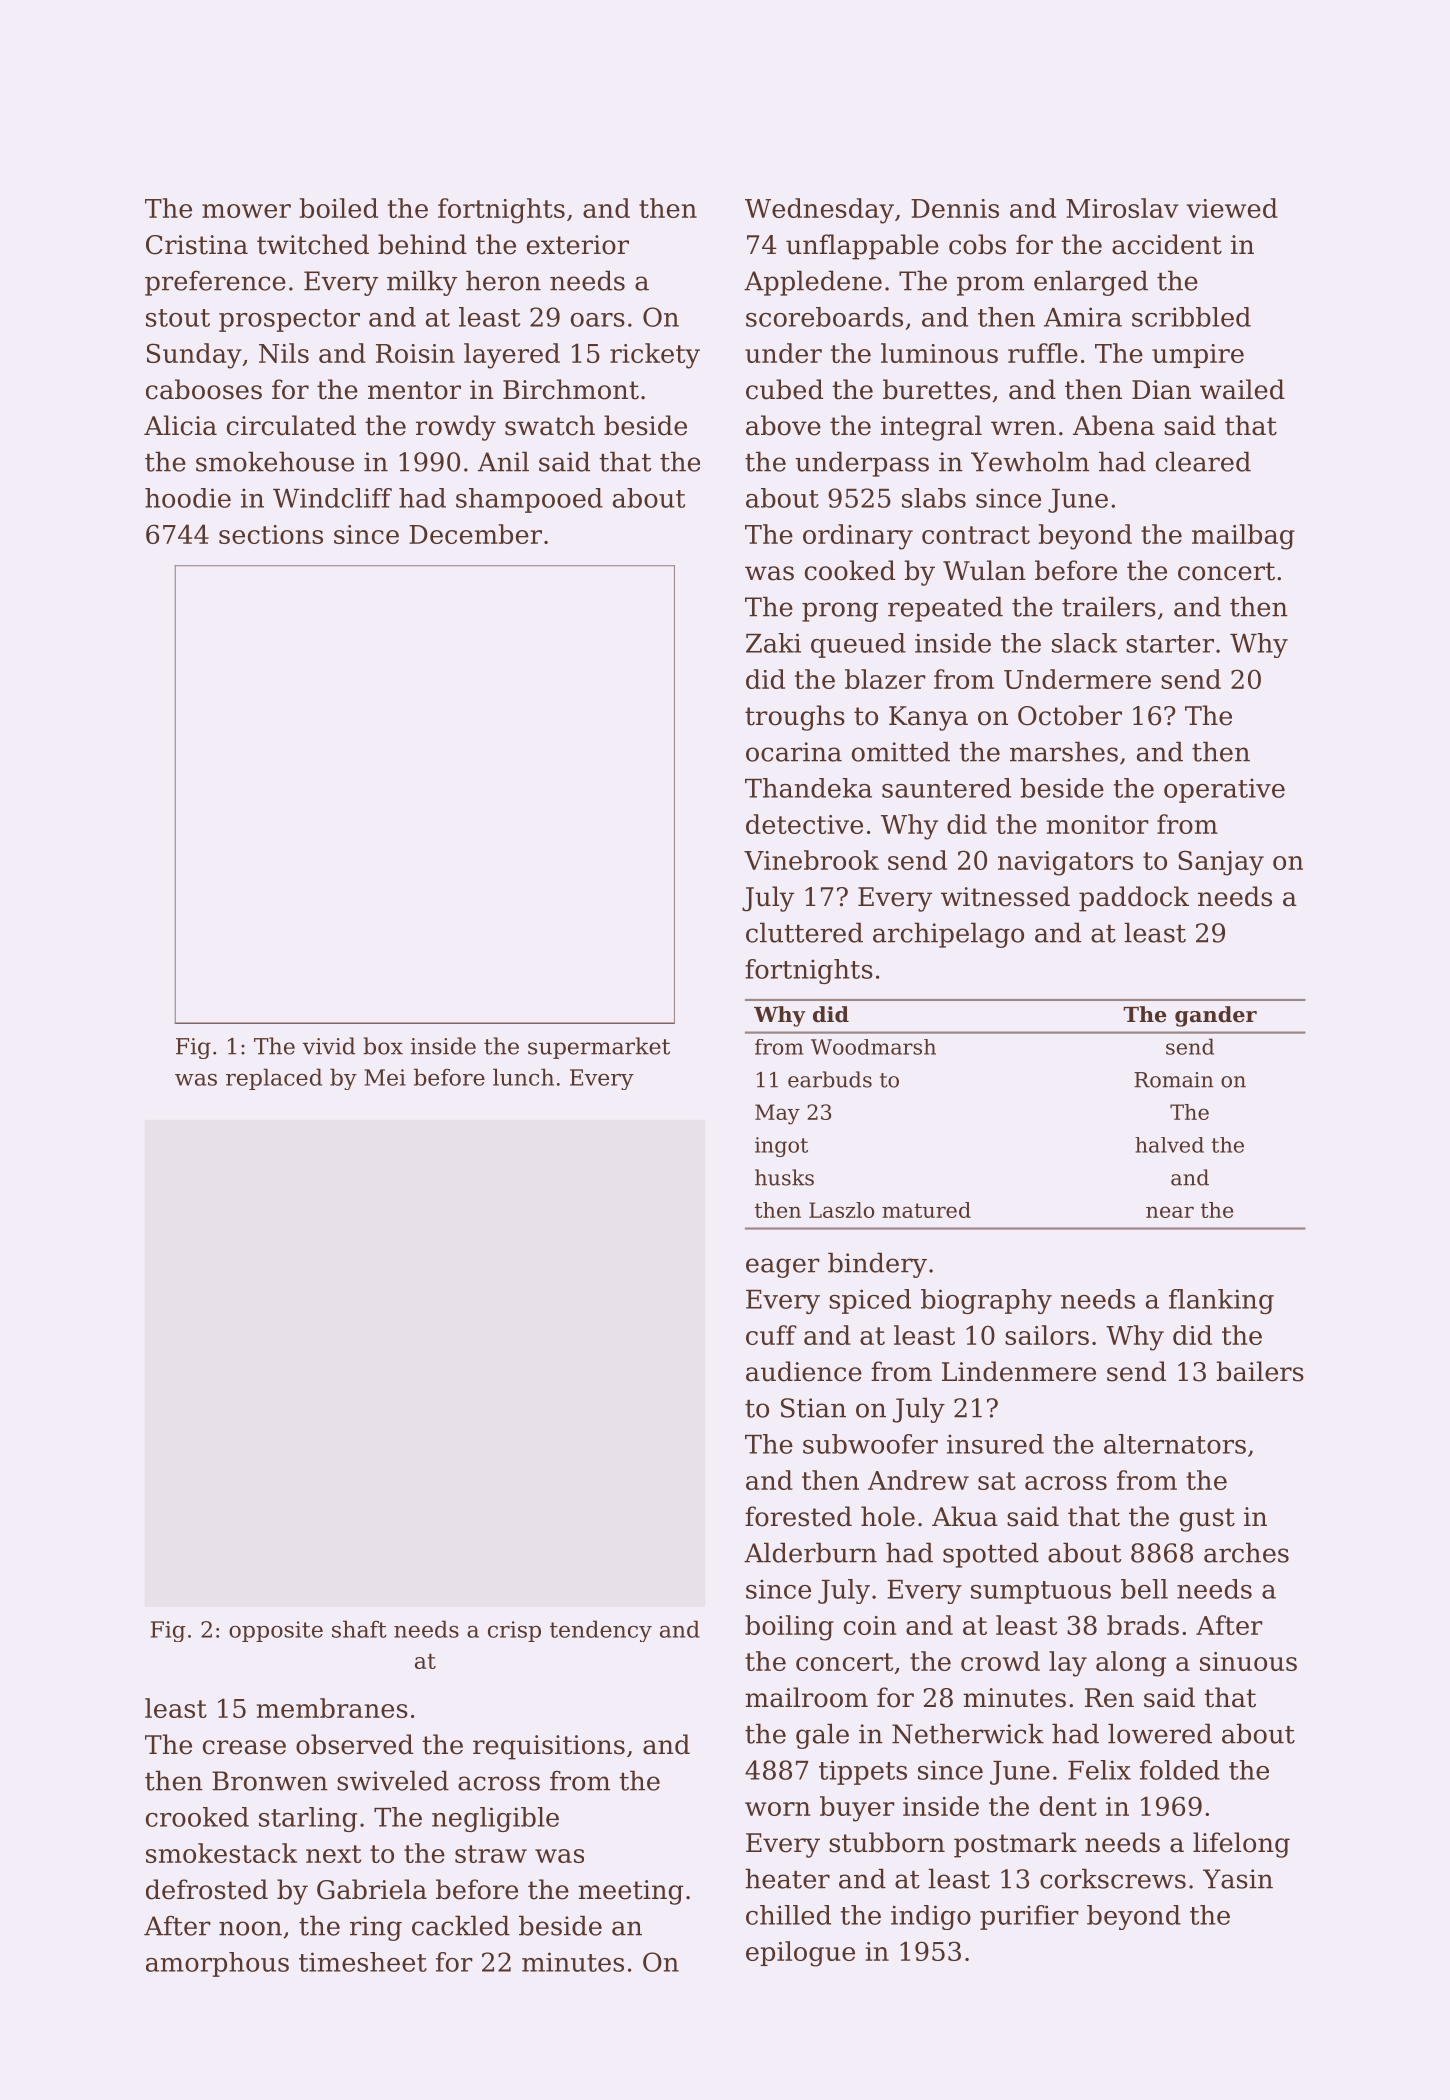  Describe the element at coordinates (422, 283) in the screenshot. I see `milky` at that location.
